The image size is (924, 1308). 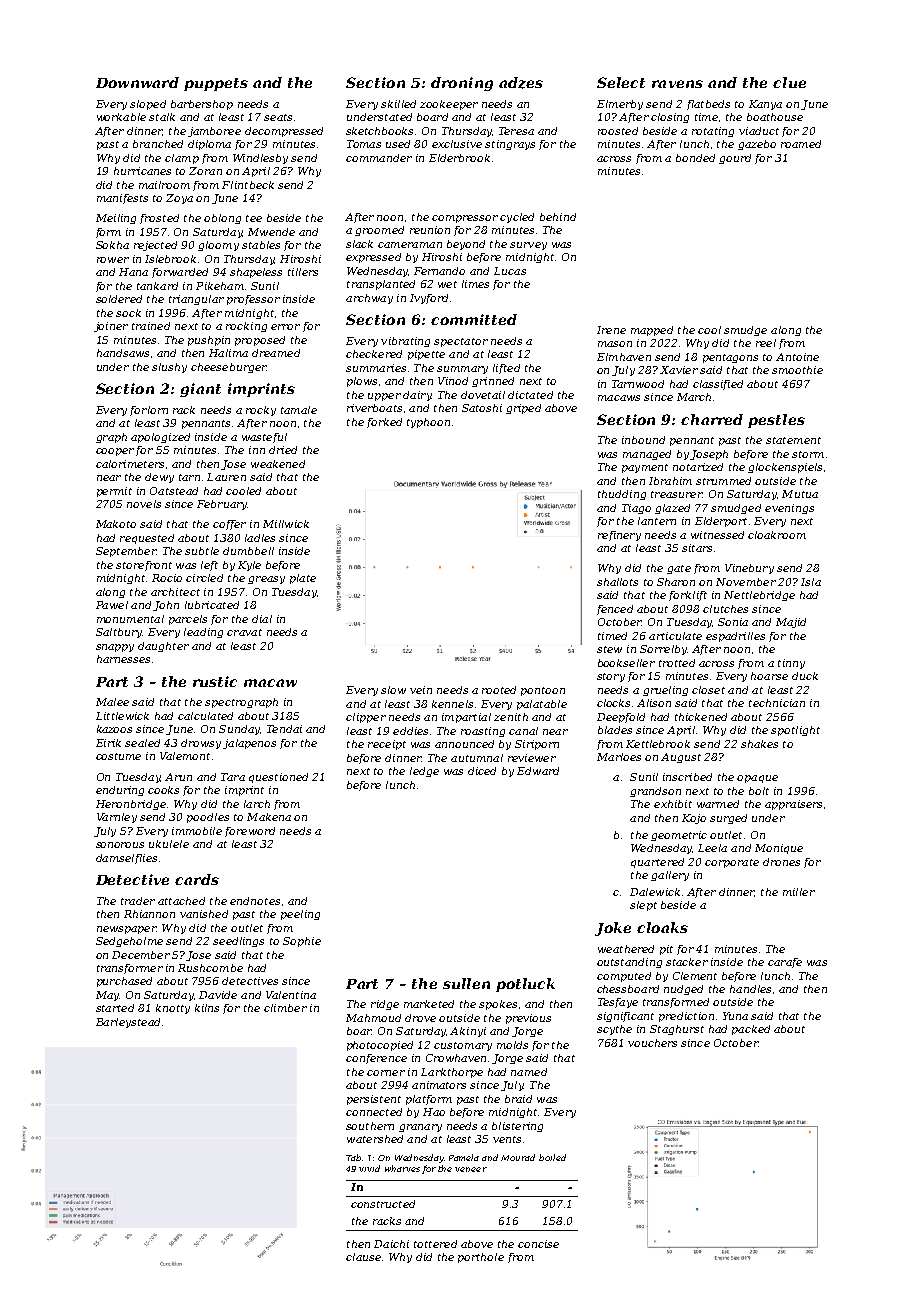 I want to click on skilled, so click(x=398, y=104).
